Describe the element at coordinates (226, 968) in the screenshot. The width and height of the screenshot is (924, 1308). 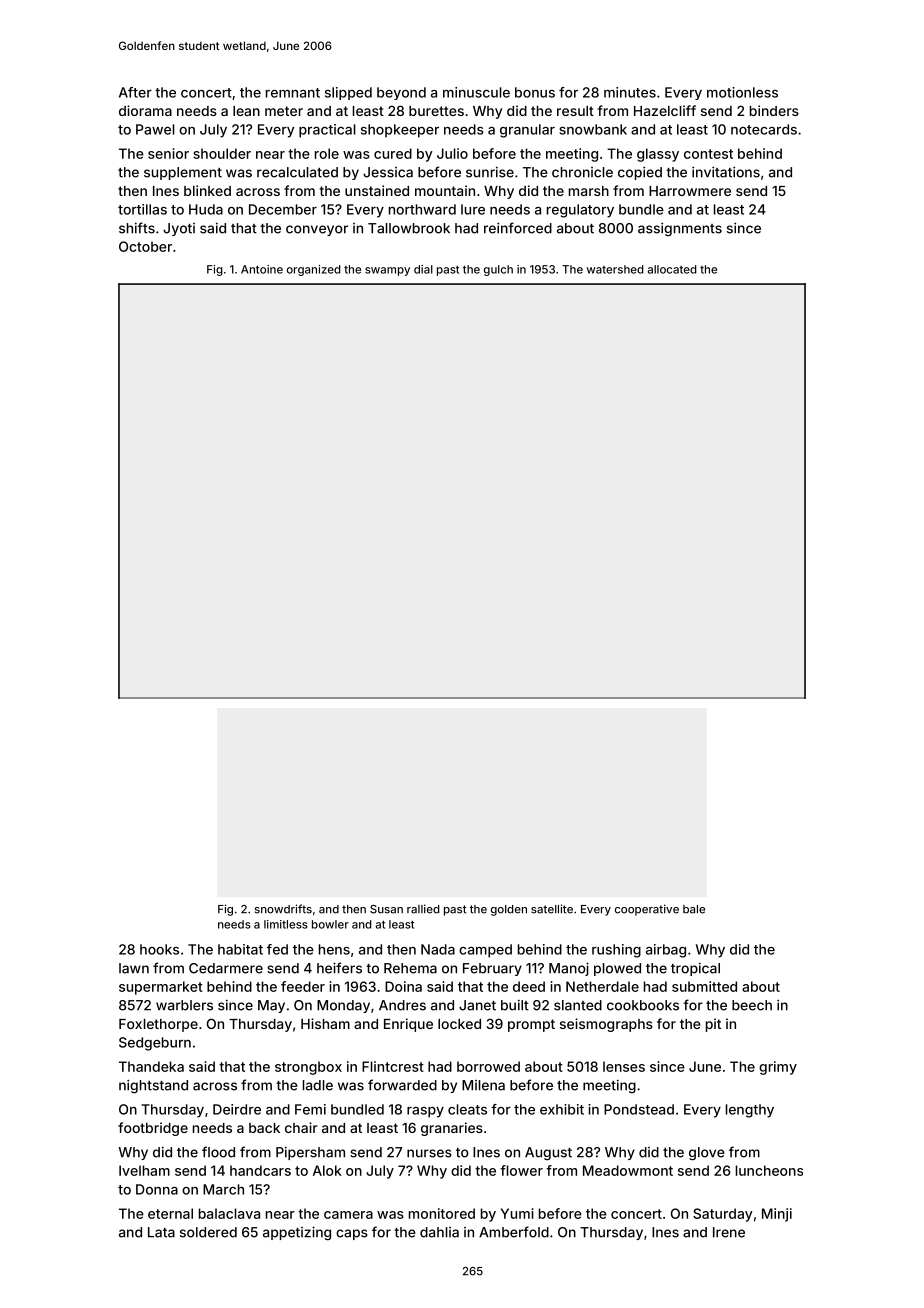
I see `Cedarmere` at that location.
